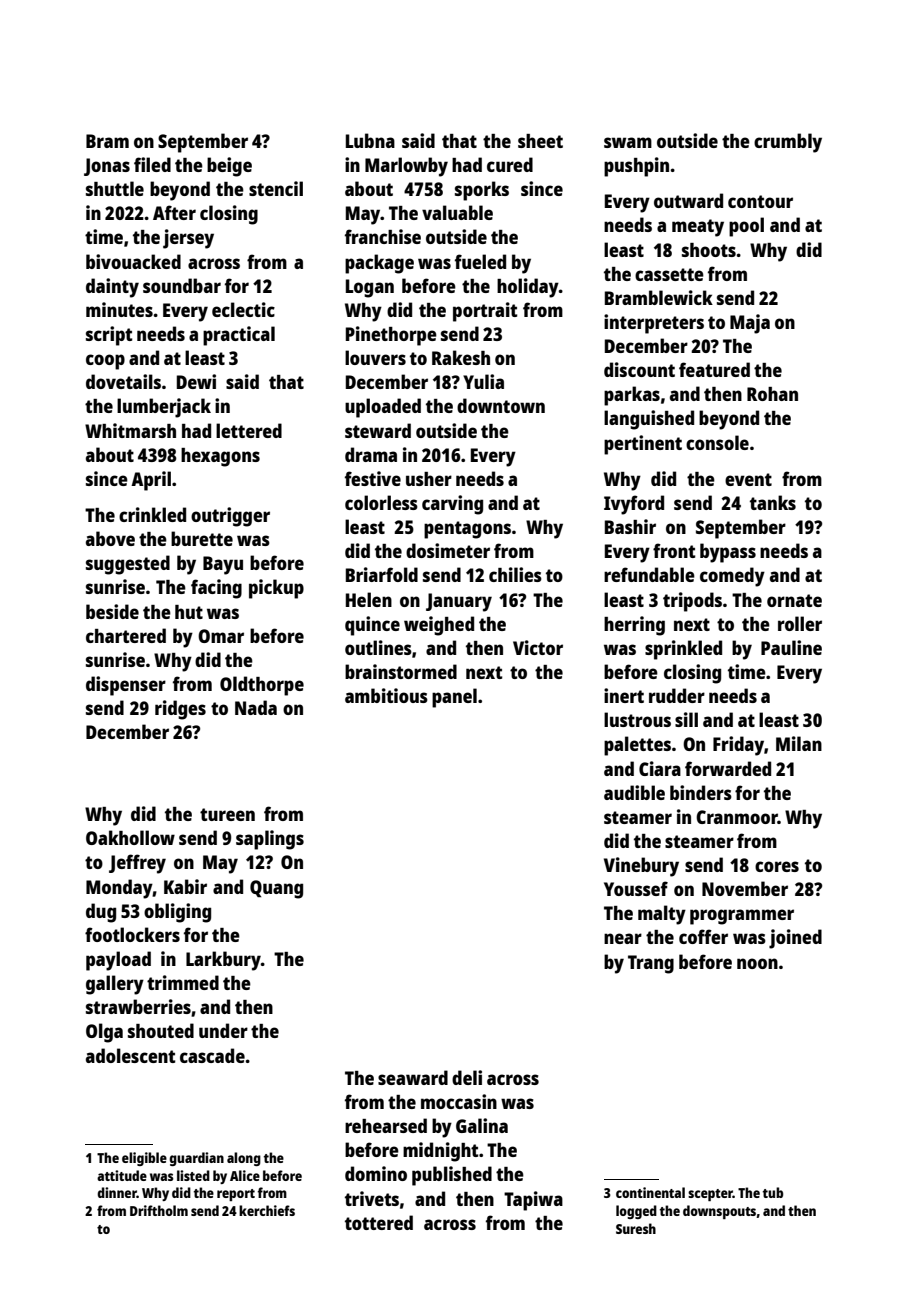  I want to click on Pauline, so click(791, 647).
